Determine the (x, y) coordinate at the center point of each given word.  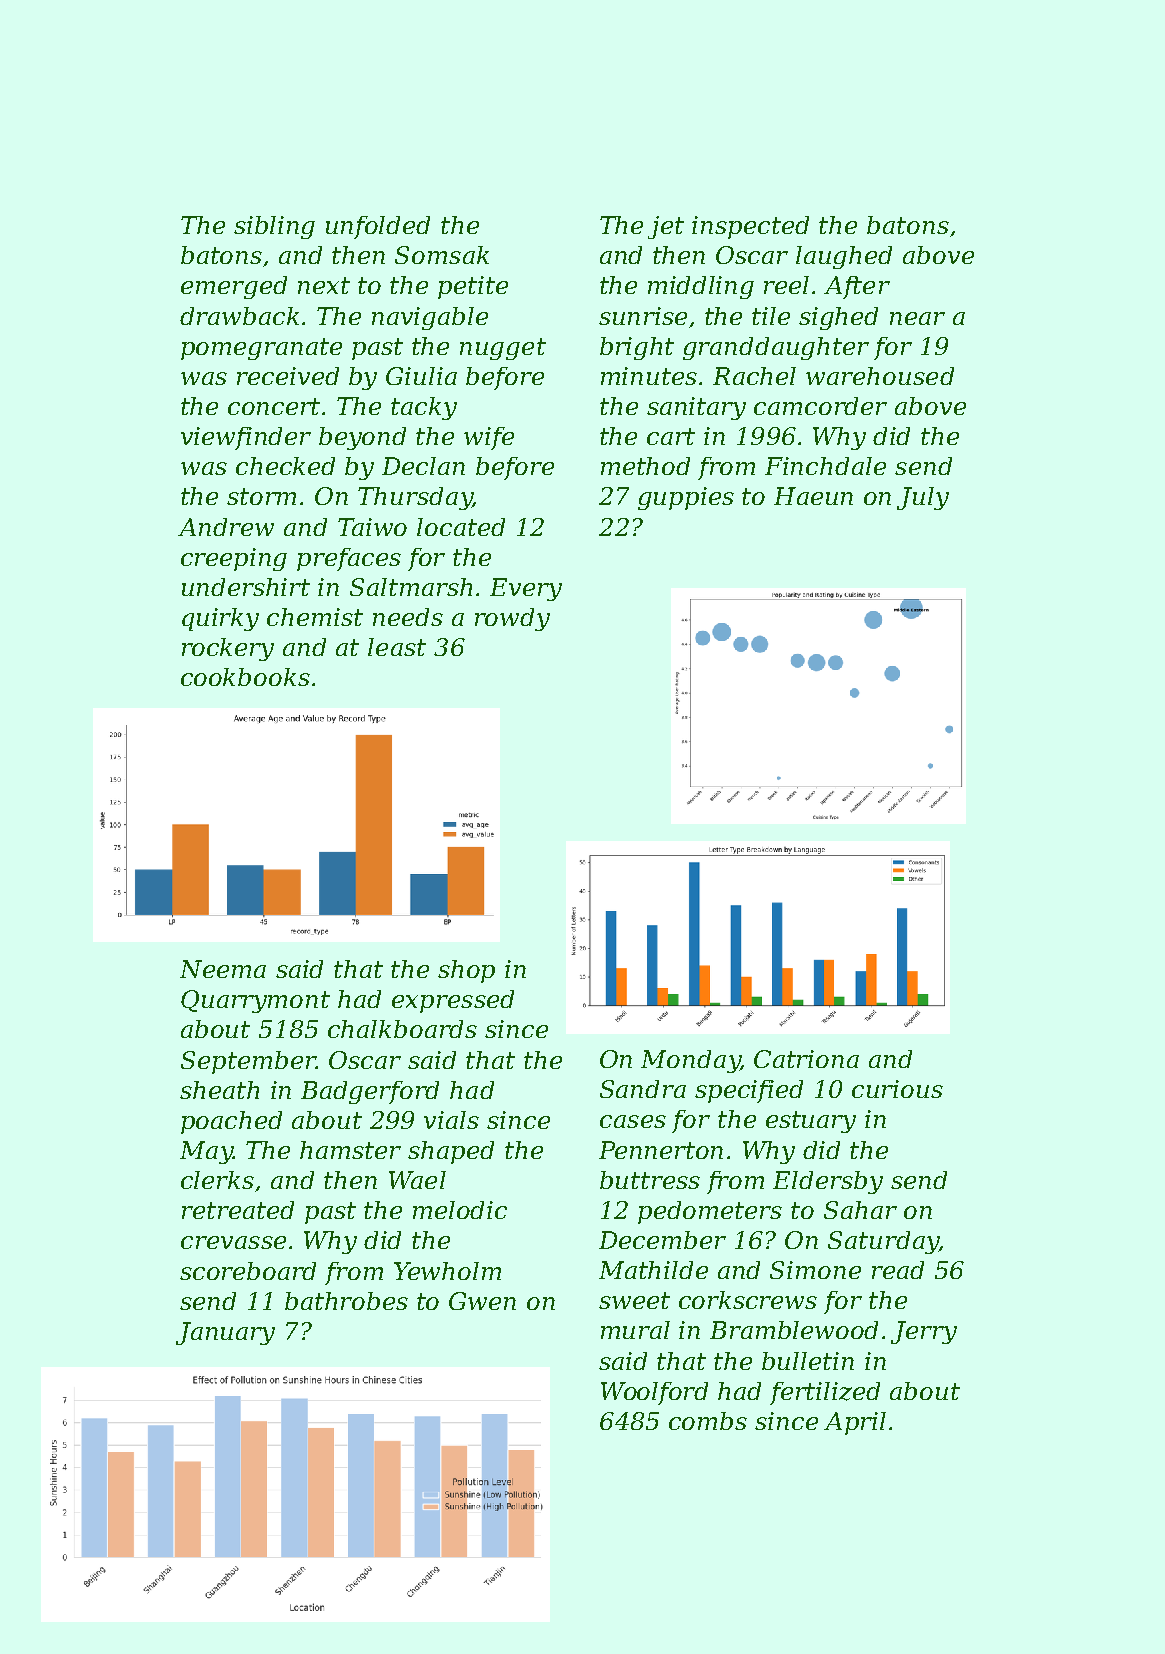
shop (466, 971)
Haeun (813, 496)
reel (786, 285)
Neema (223, 969)
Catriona (806, 1059)
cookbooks (245, 677)
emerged (234, 287)
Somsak (442, 255)
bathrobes (346, 1301)
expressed (453, 1001)
